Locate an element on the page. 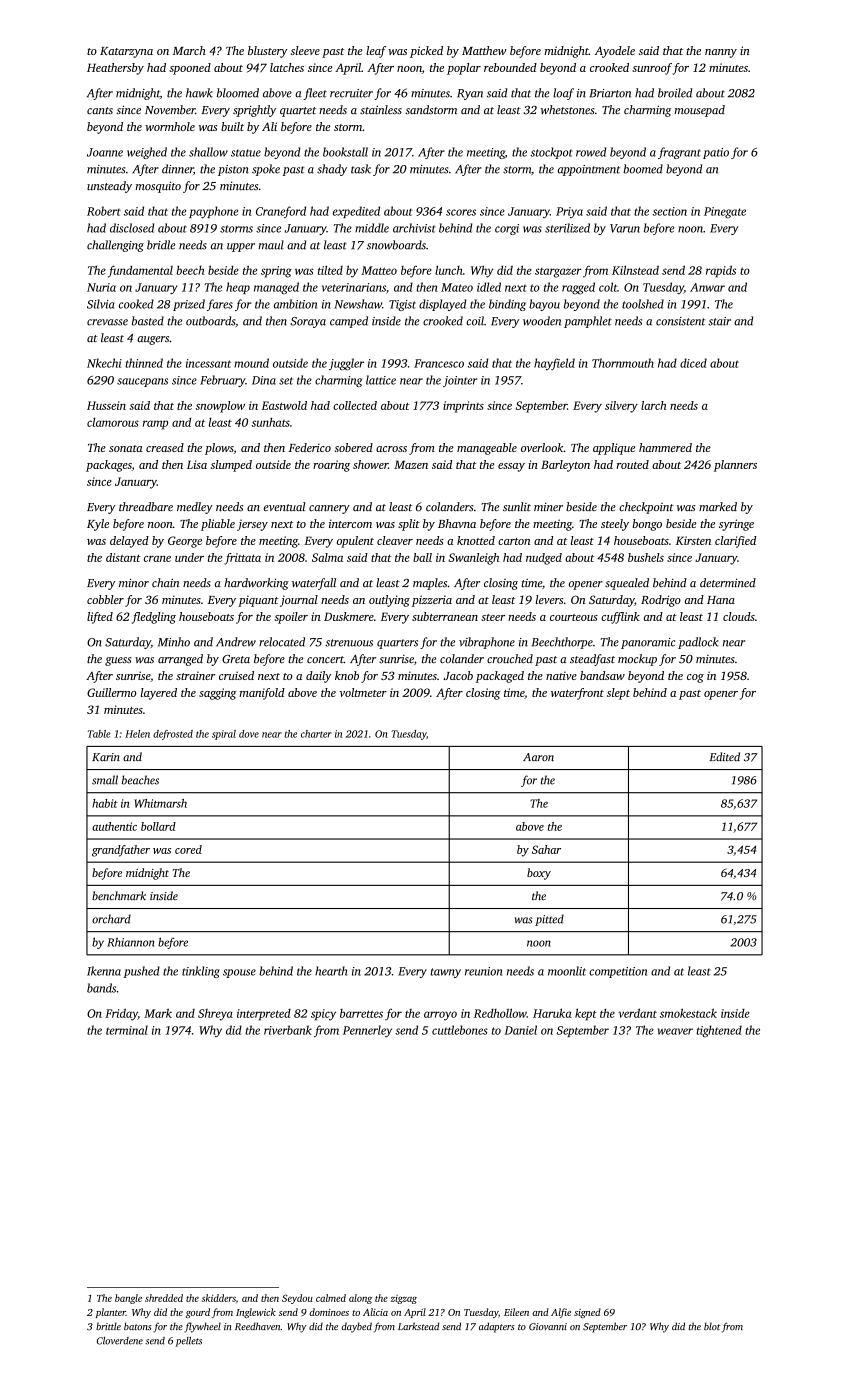  arranged is located at coordinates (180, 660).
